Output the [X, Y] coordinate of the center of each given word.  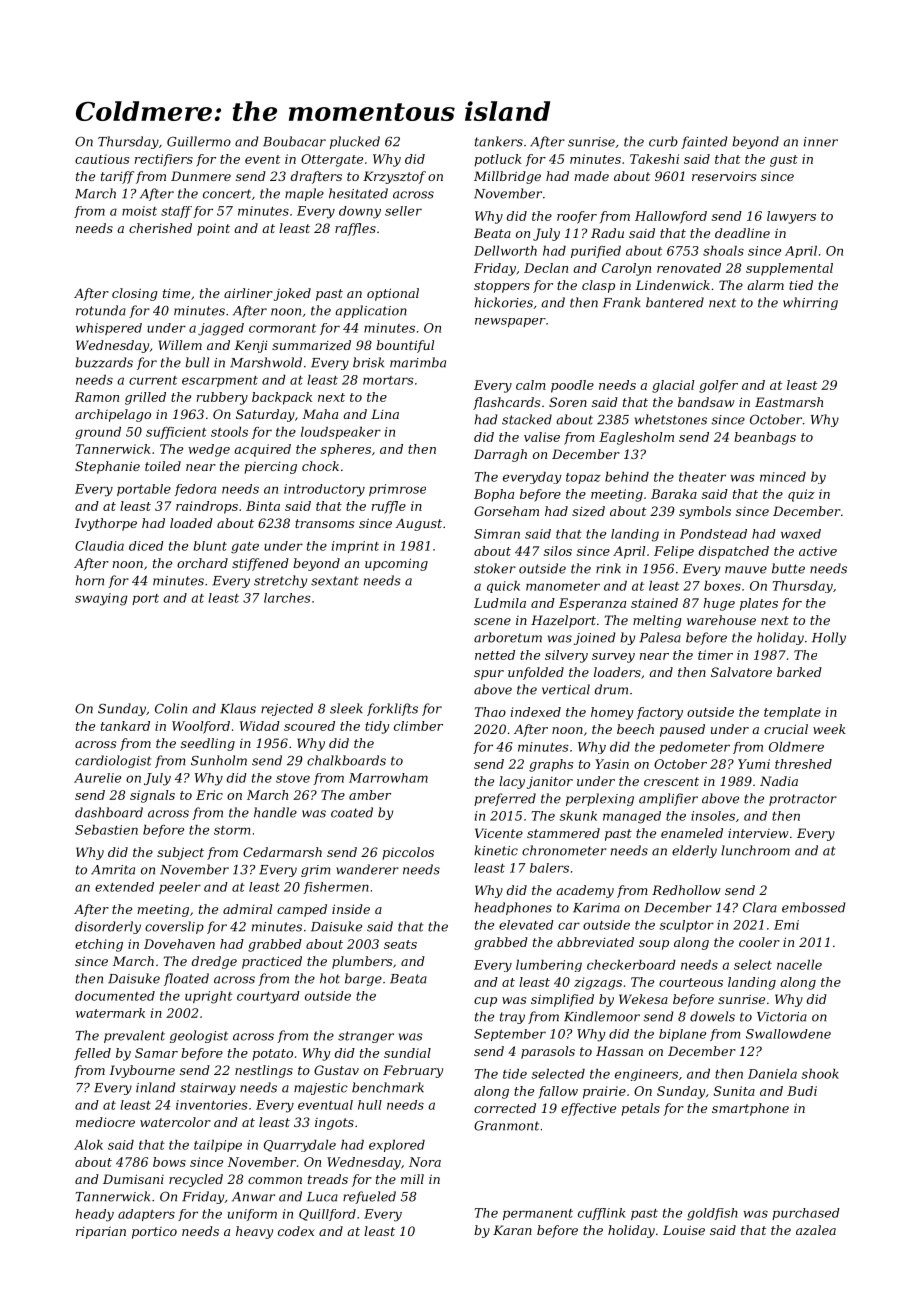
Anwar [253, 1197]
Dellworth [505, 251]
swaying [101, 599]
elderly [694, 851]
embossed [813, 907]
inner [821, 142]
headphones [513, 908]
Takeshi [654, 159]
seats [400, 944]
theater [702, 477]
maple [304, 194]
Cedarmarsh [282, 852]
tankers [499, 141]
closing [134, 294]
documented [115, 996]
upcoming [396, 564]
